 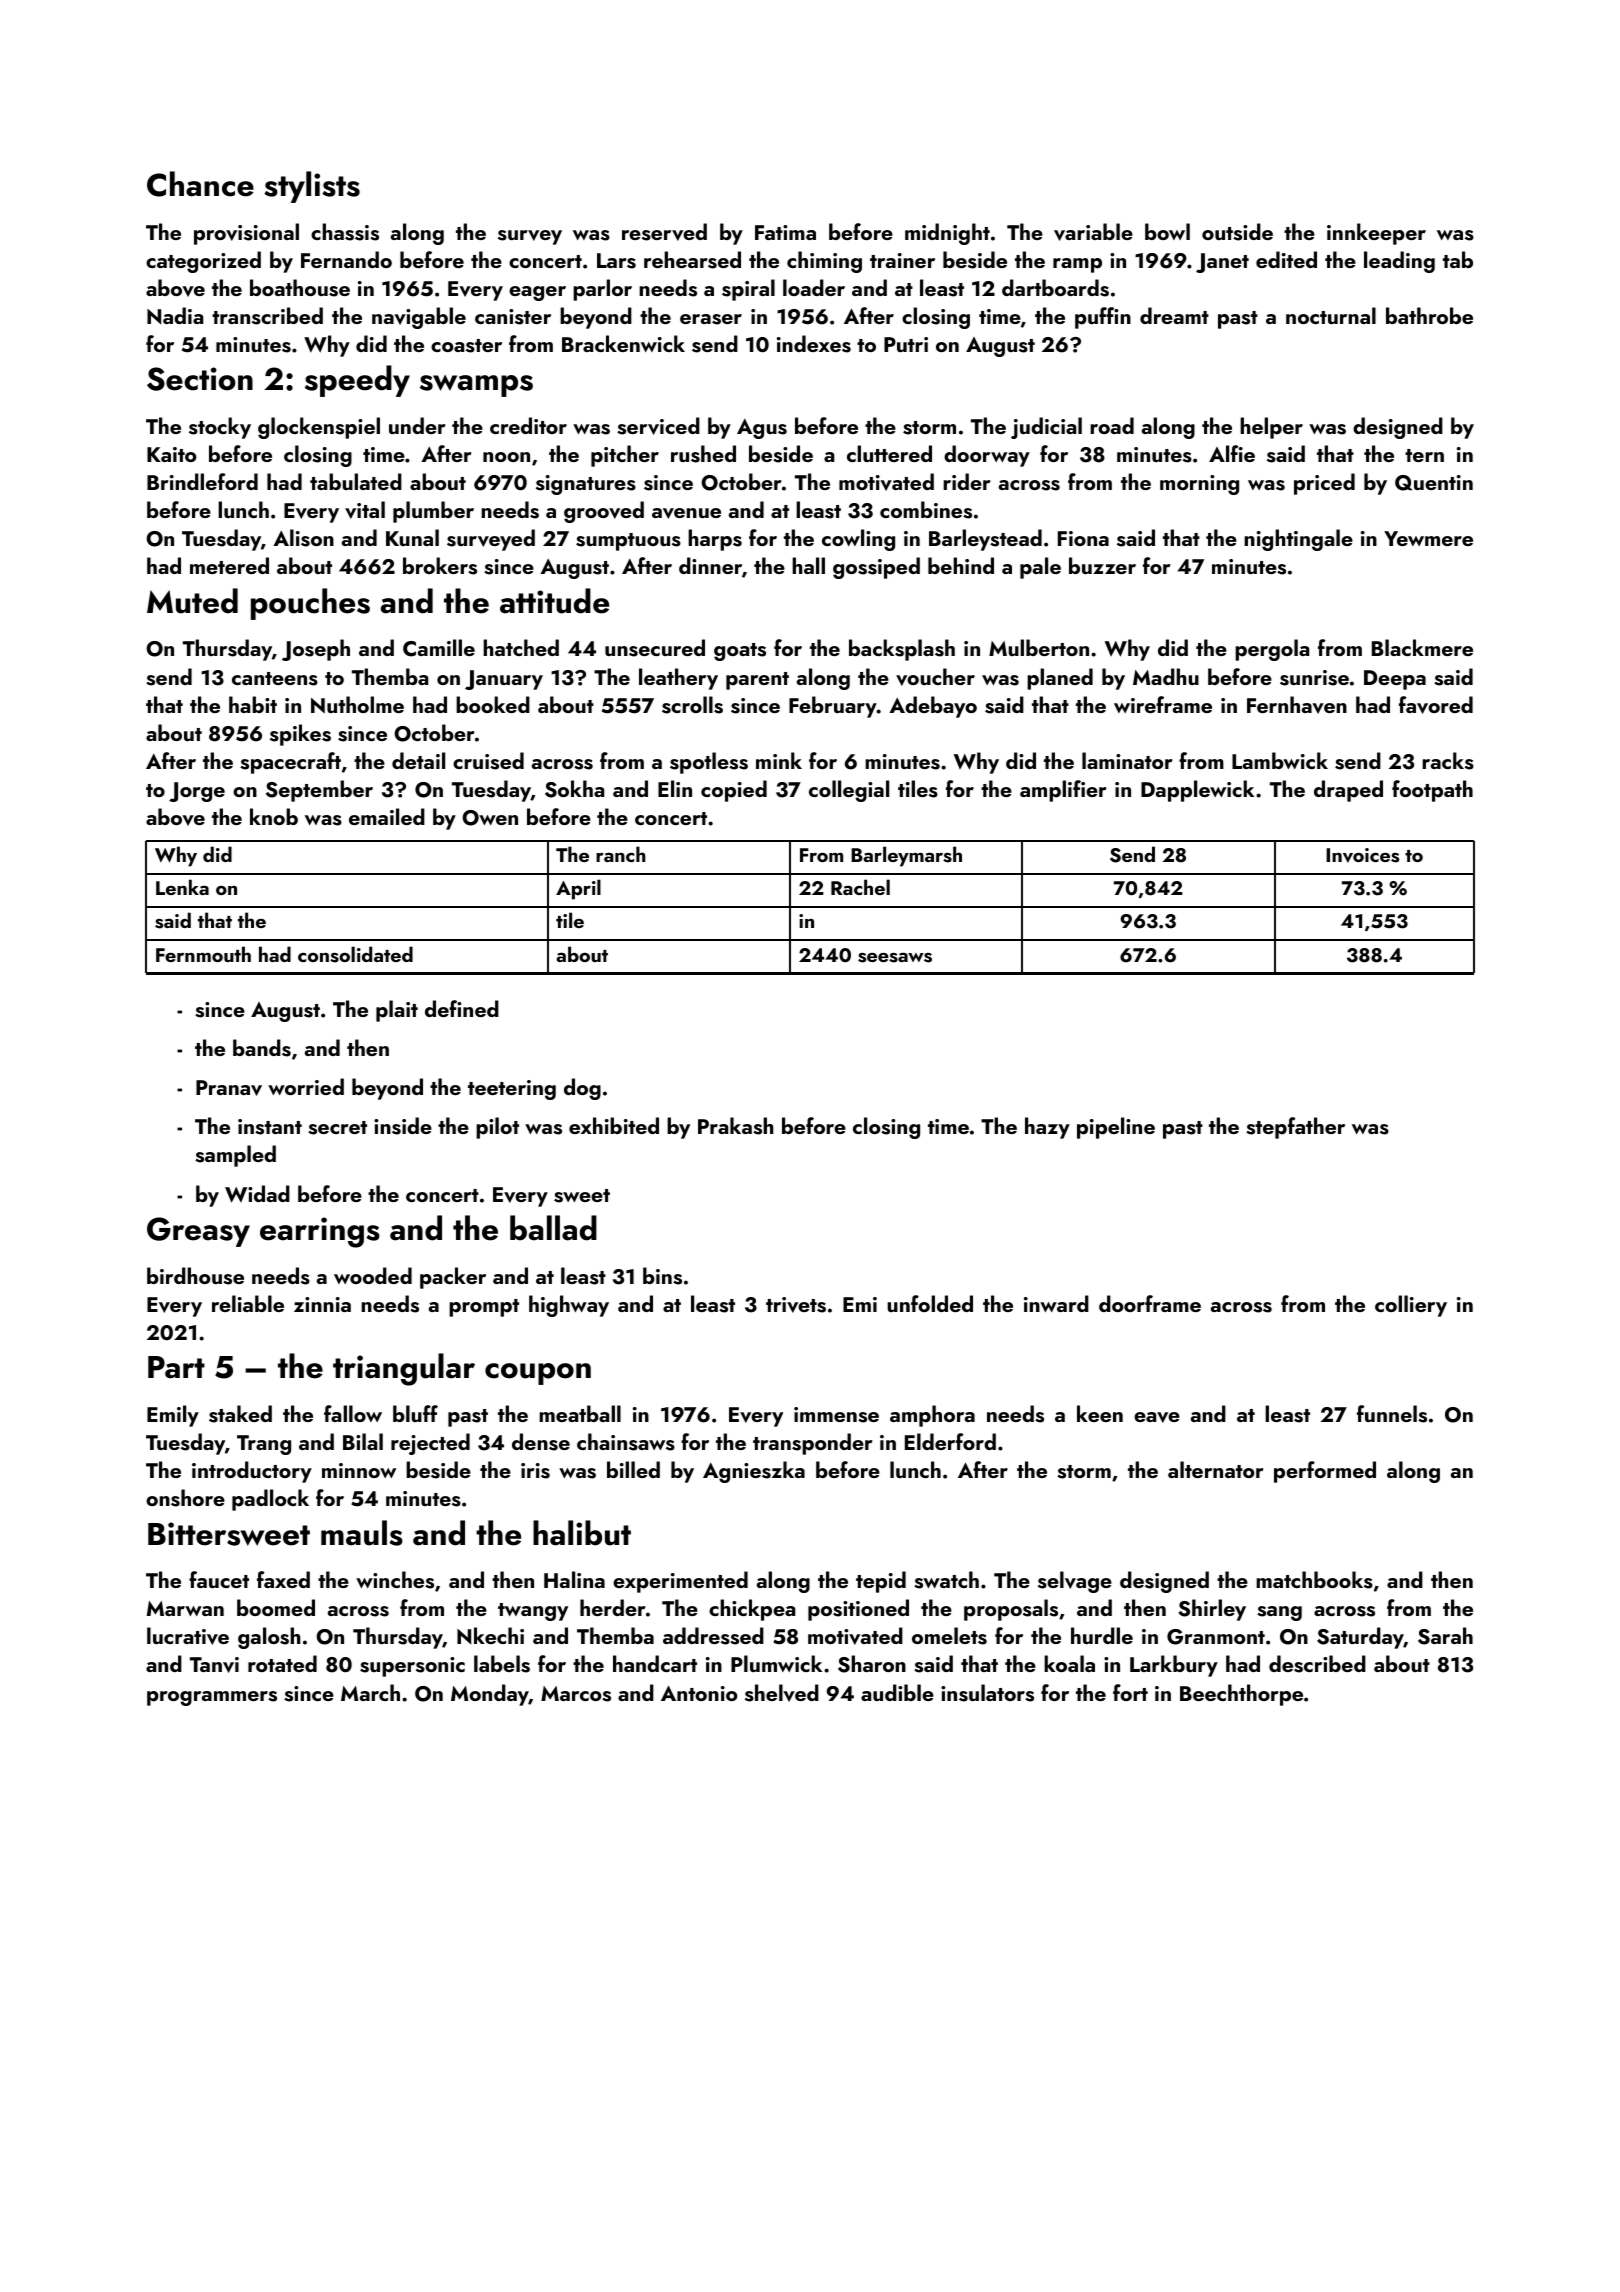 I want to click on Antonio, so click(x=699, y=1693).
